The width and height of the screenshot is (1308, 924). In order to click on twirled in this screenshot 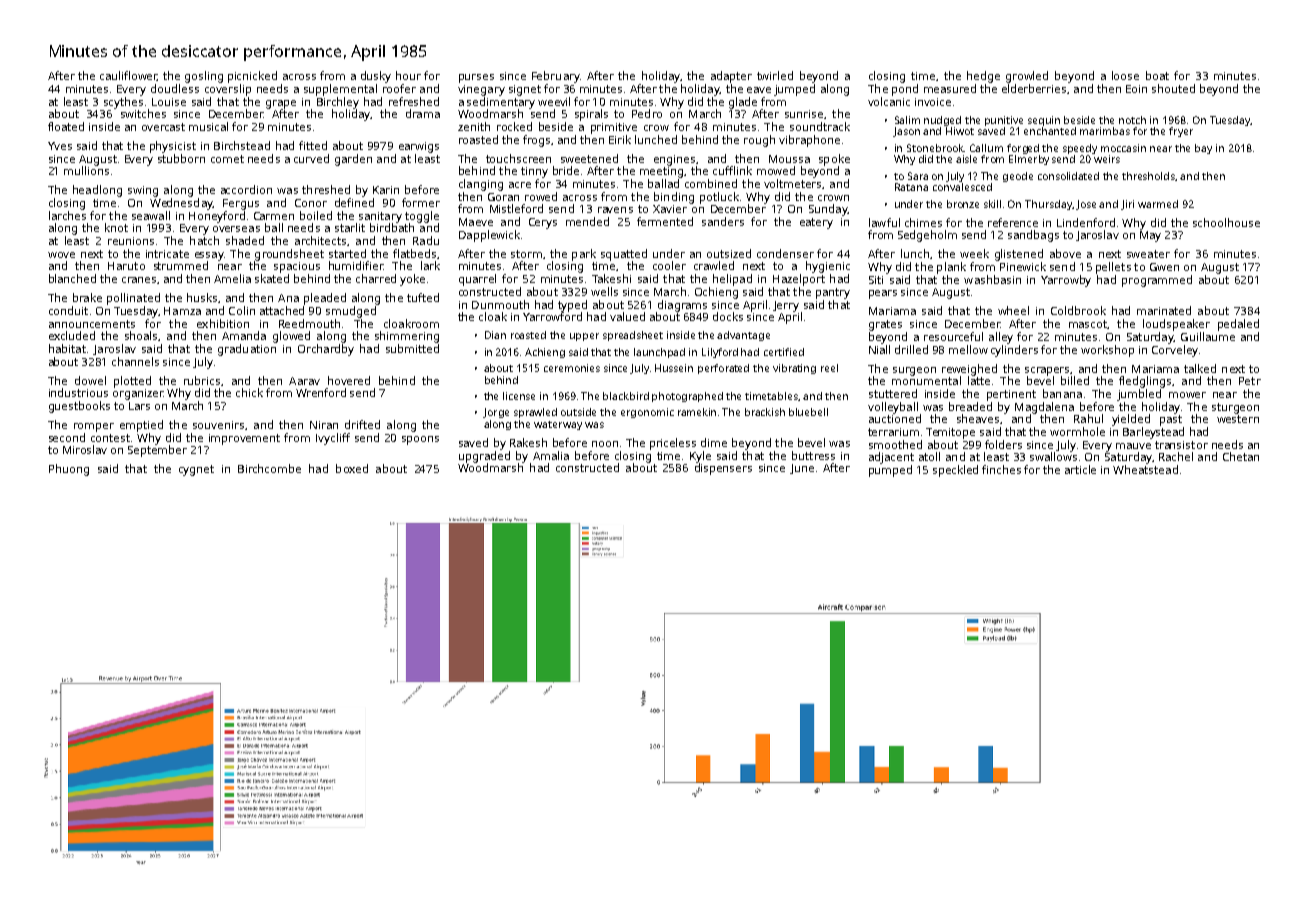, I will do `click(775, 75)`.
